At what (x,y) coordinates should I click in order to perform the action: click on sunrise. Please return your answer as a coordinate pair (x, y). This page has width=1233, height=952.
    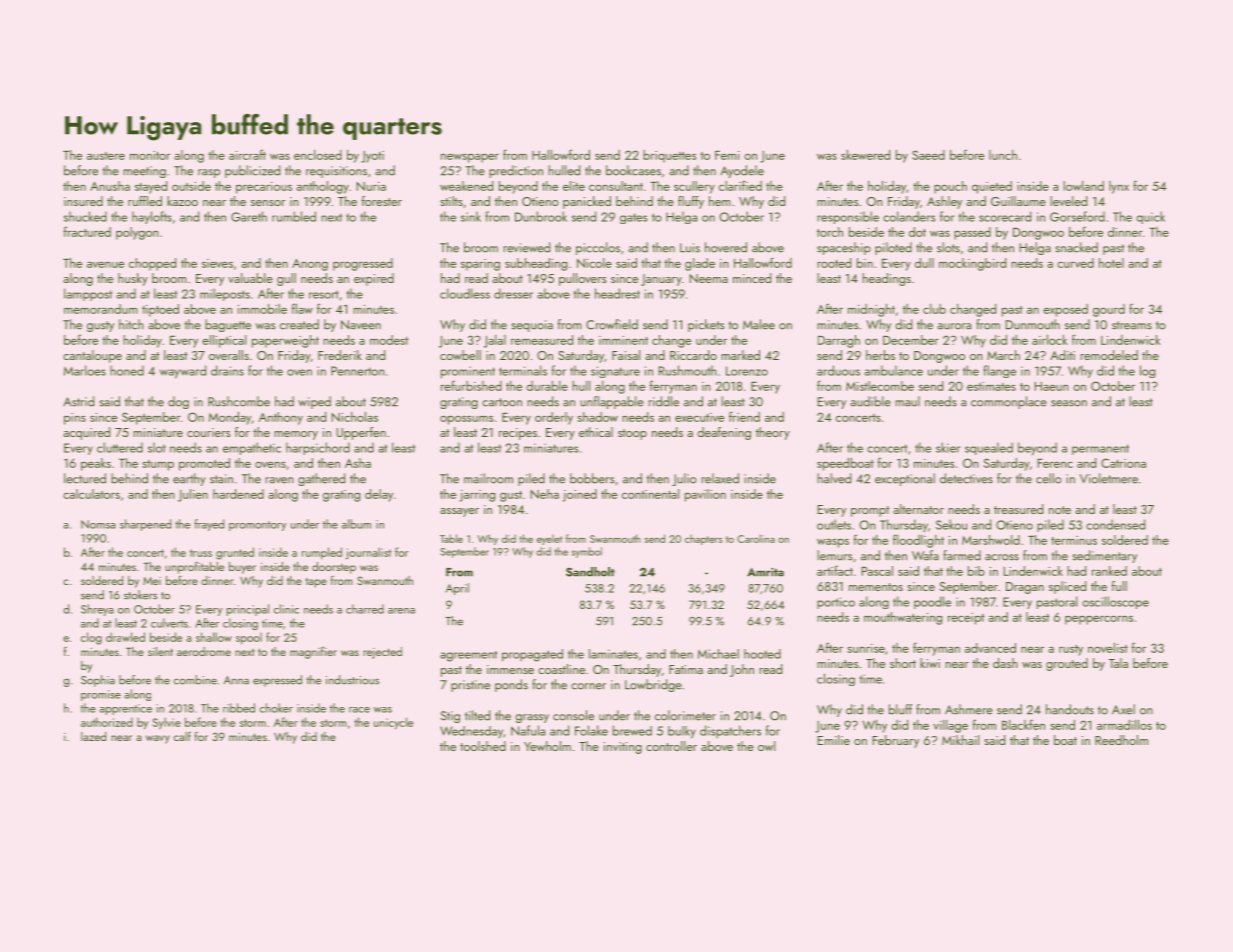
    Looking at the image, I should click on (866, 648).
